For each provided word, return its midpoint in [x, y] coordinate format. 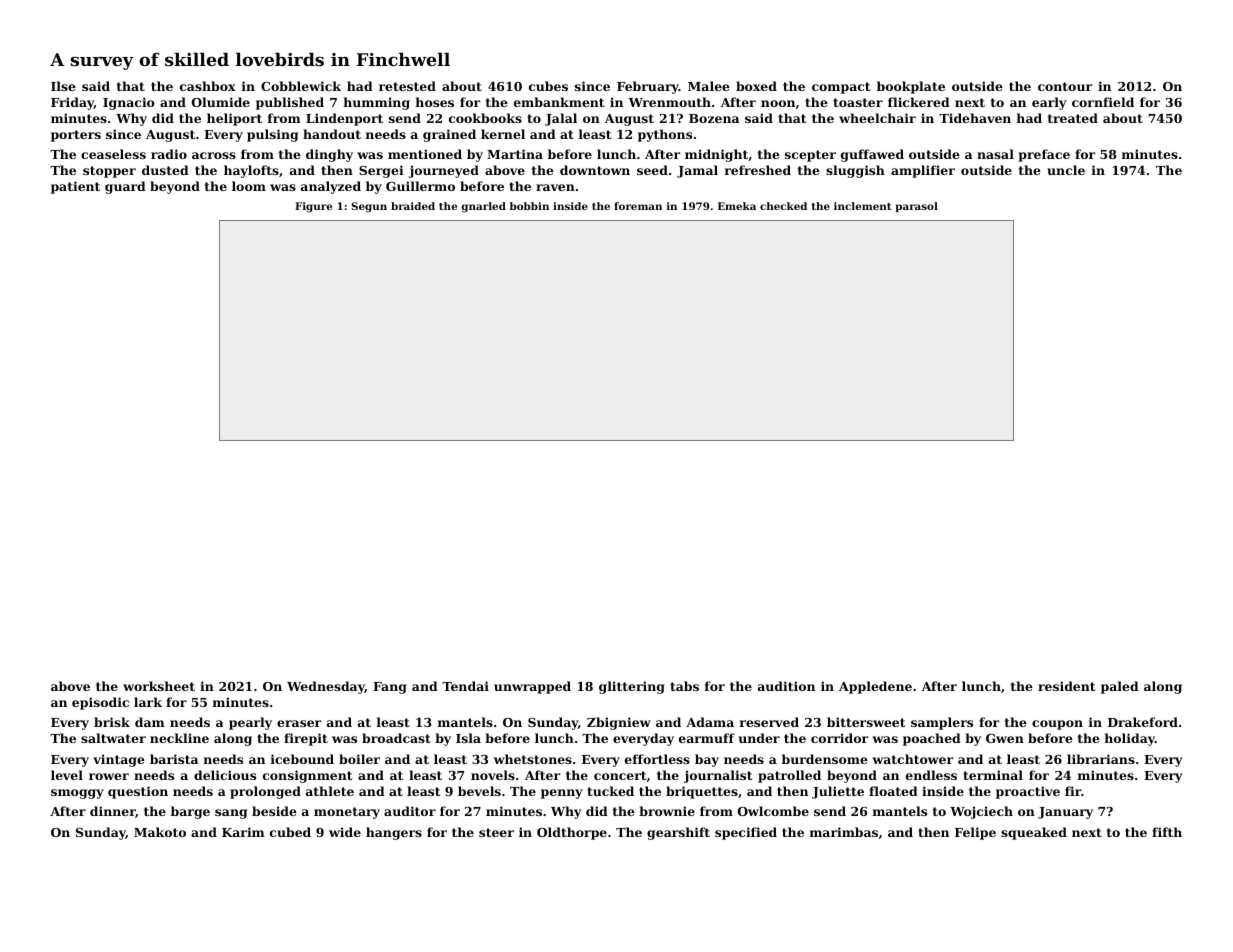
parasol [917, 207]
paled [1120, 687]
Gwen [1005, 738]
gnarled [483, 207]
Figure [313, 207]
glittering [632, 687]
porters [76, 136]
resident [1066, 686]
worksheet [159, 686]
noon [778, 103]
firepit [306, 739]
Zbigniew [619, 723]
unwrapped [532, 687]
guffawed [872, 155]
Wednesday [326, 687]
